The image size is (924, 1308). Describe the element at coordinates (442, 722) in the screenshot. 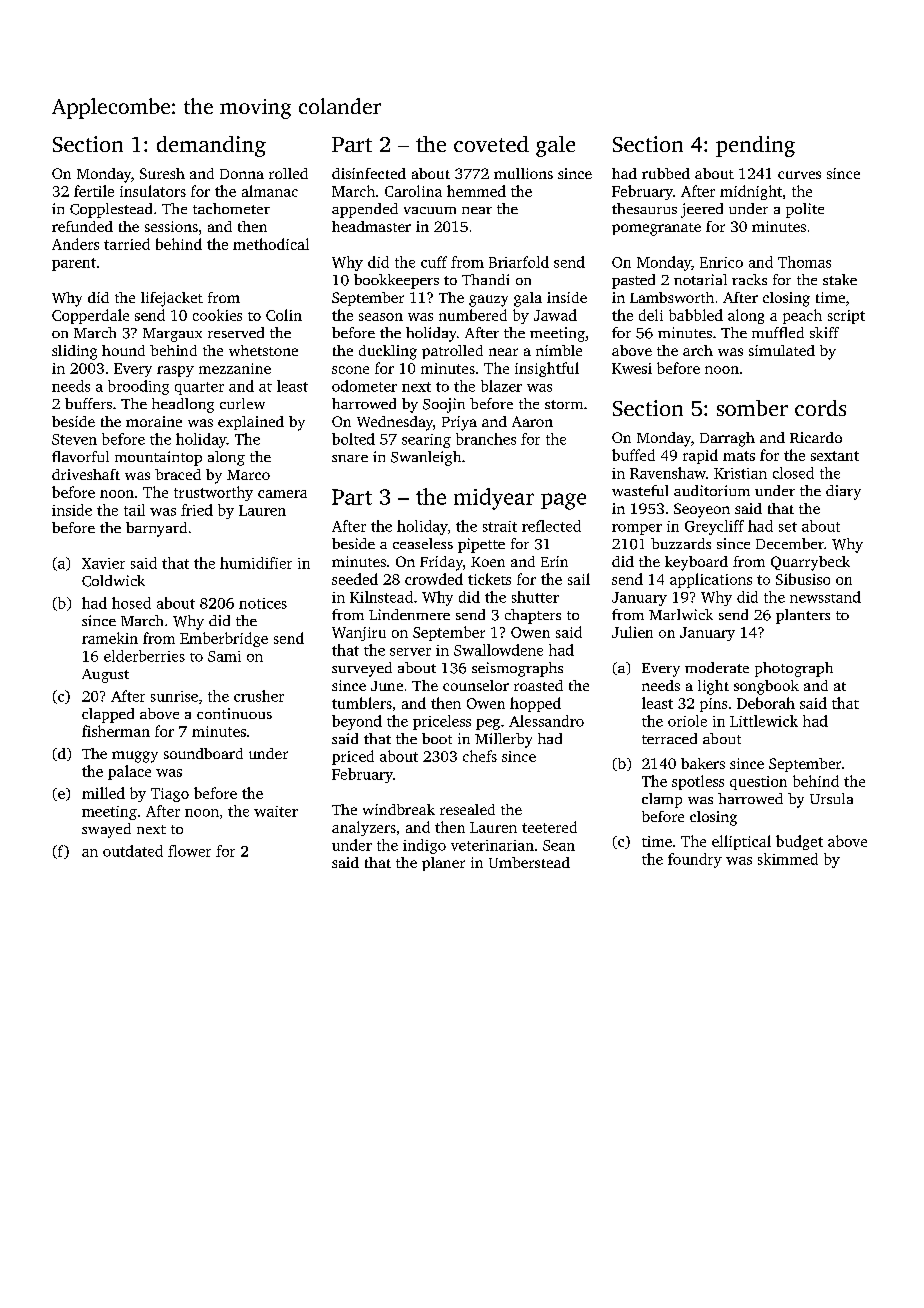

I see `priceless` at that location.
